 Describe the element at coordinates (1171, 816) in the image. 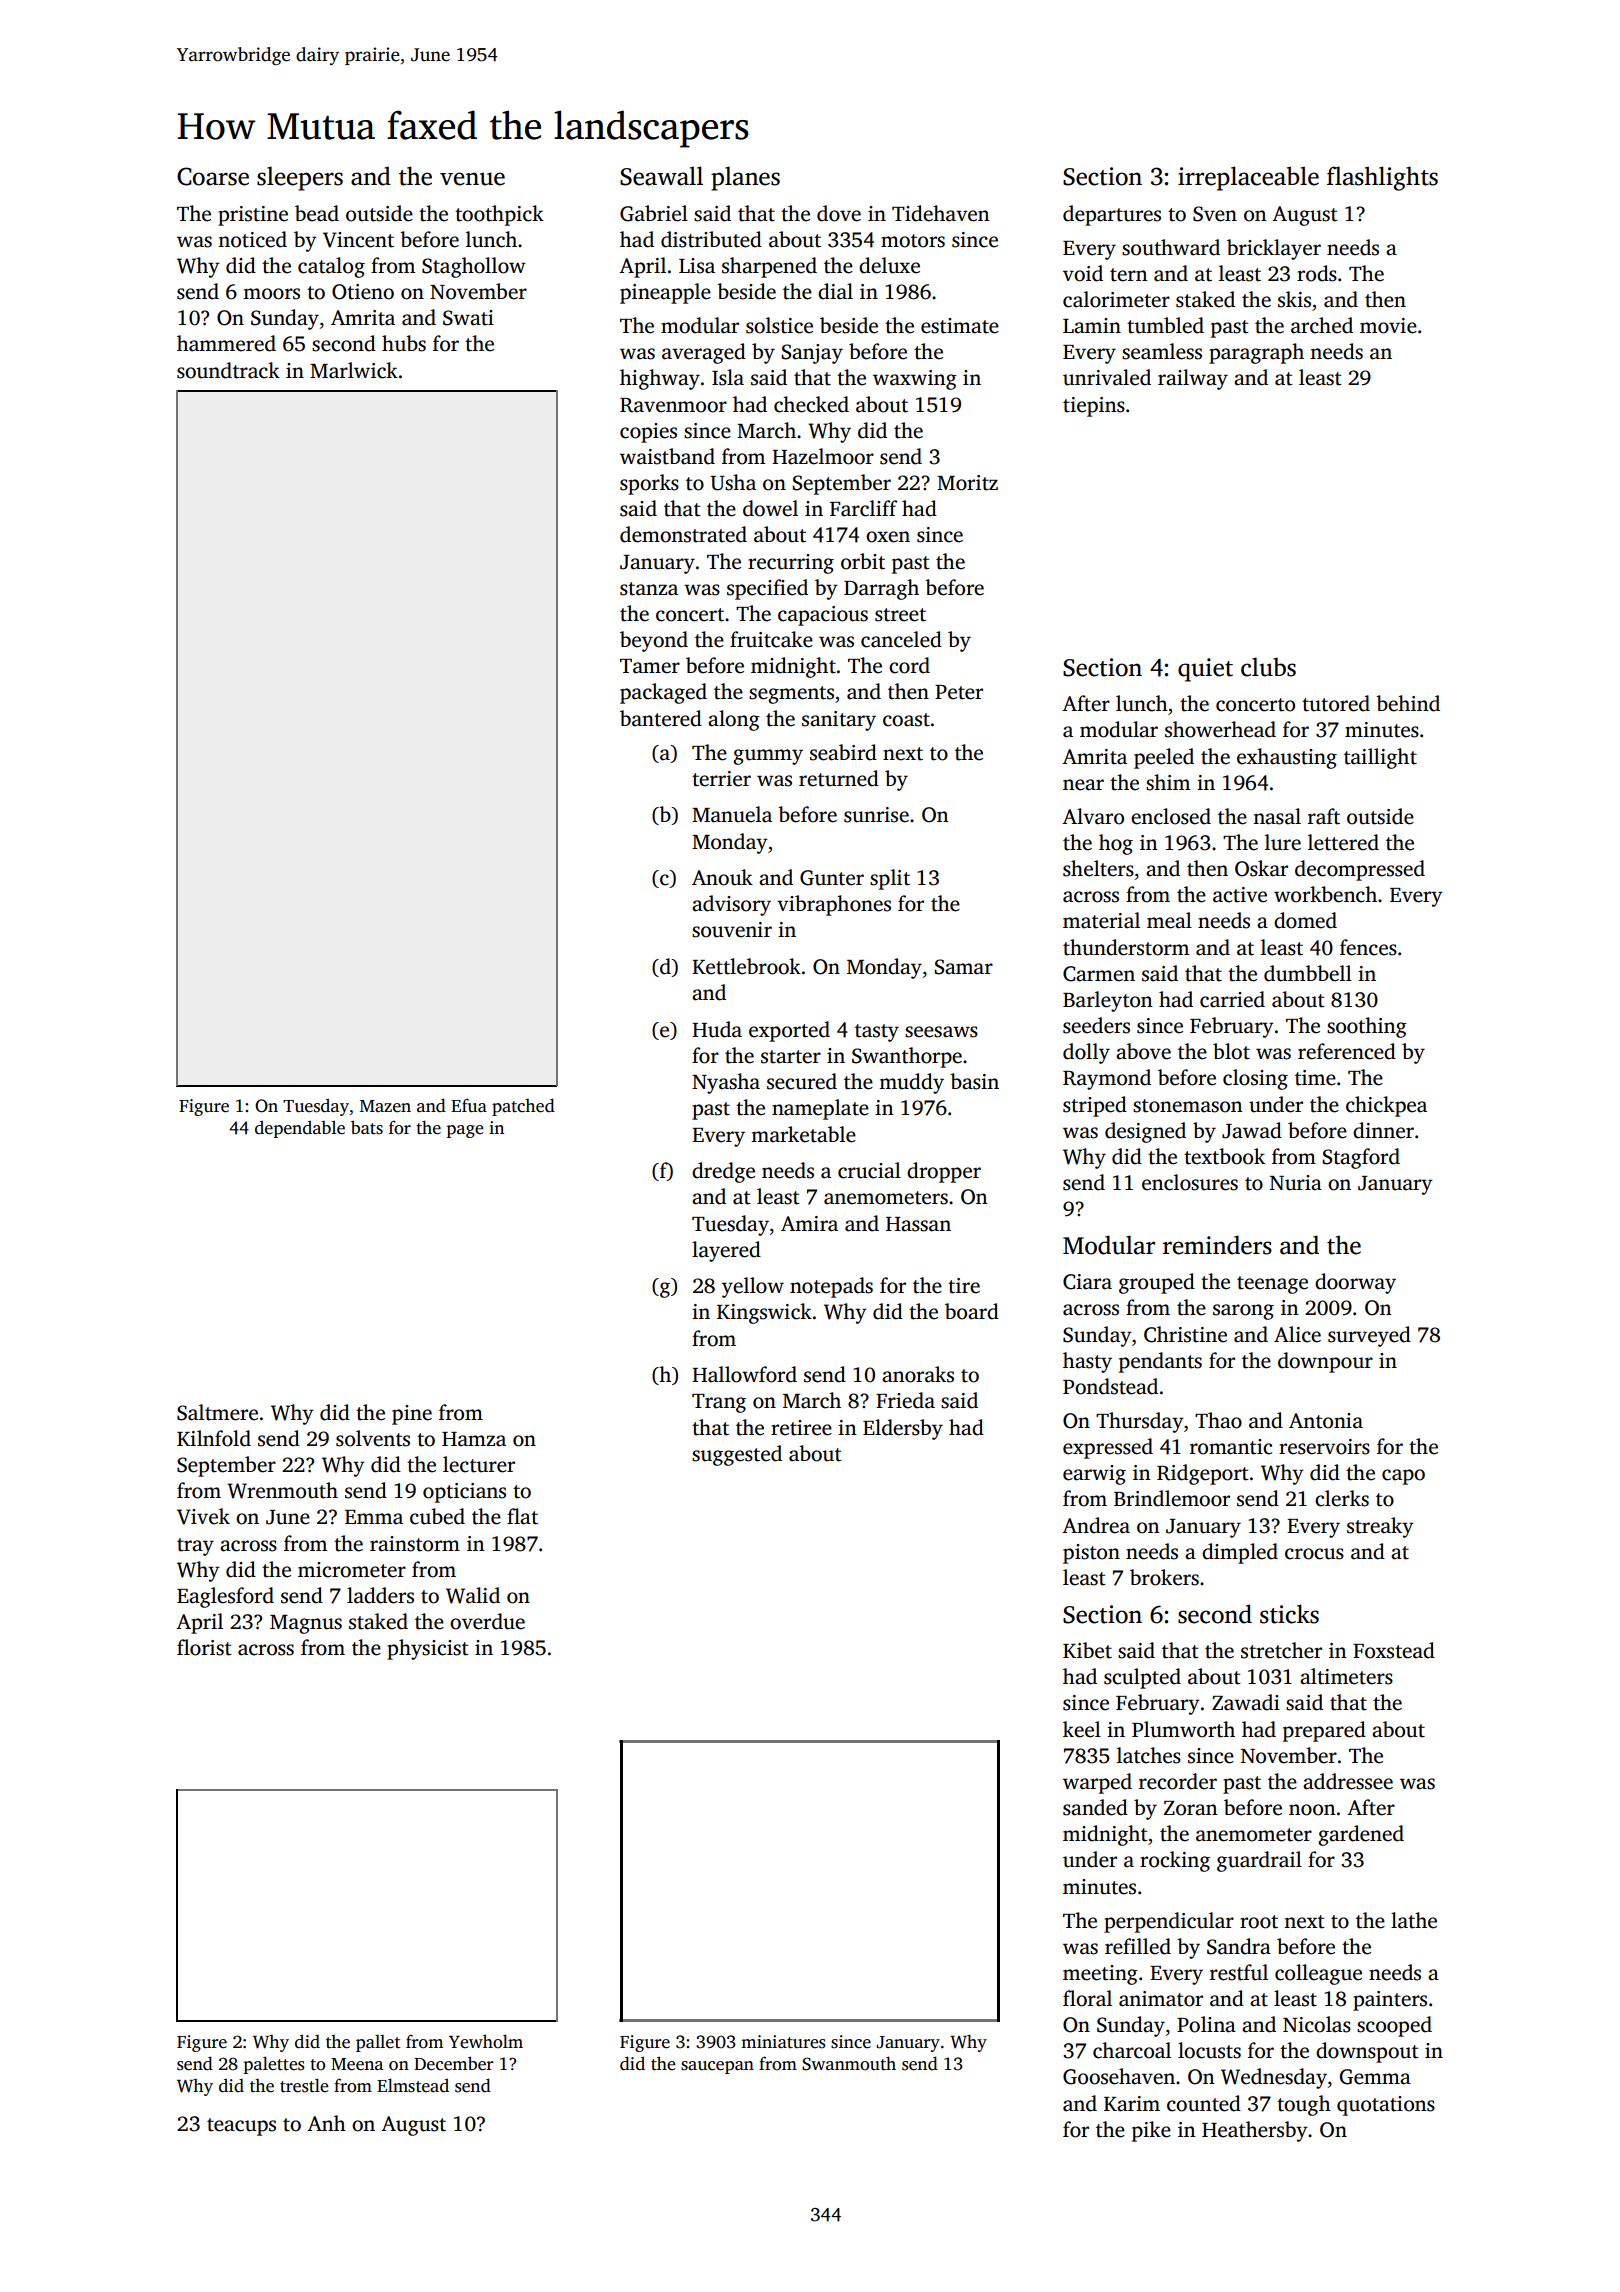

I see `enclosed` at that location.
